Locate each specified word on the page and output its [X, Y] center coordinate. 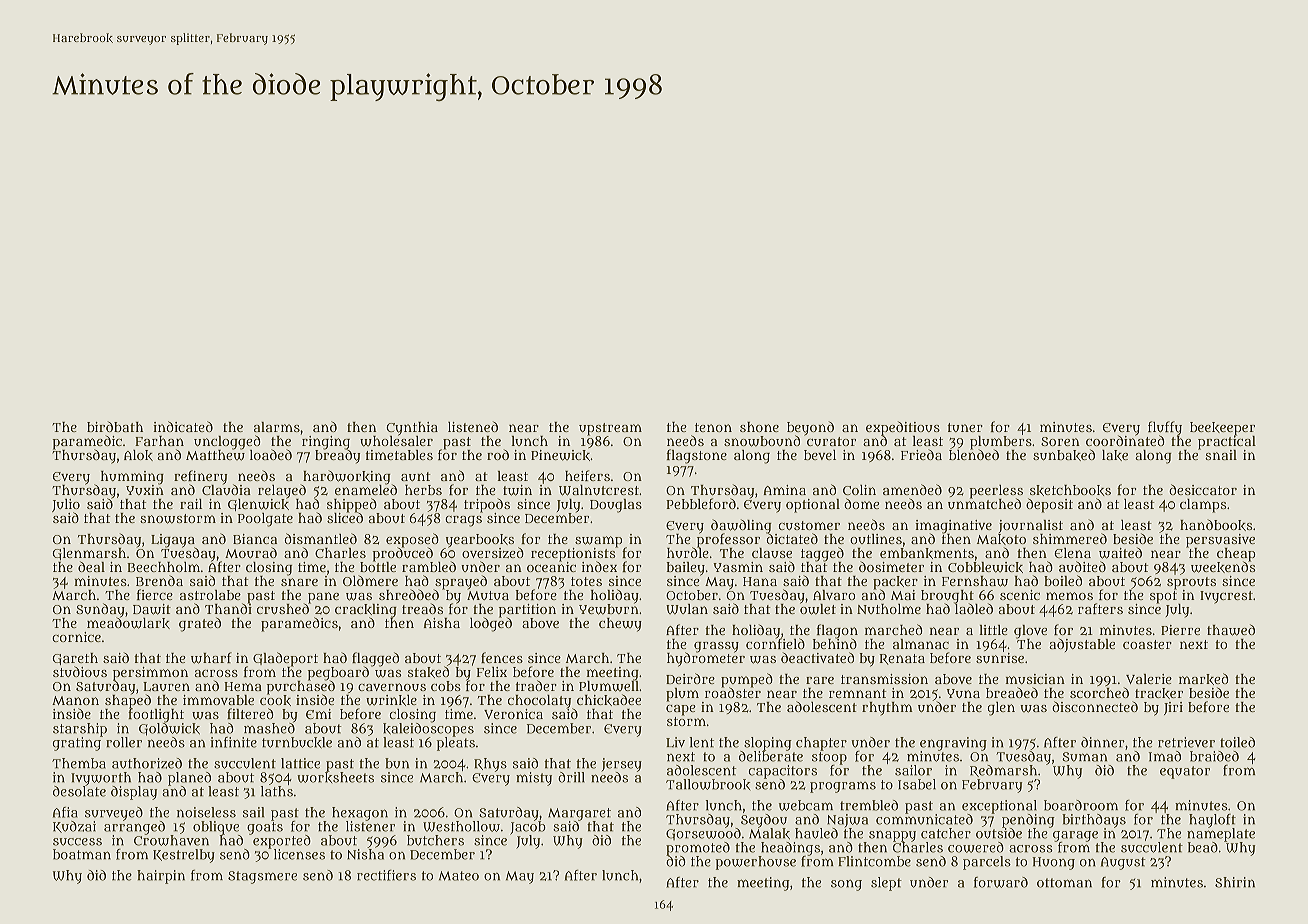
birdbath [115, 426]
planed [189, 778]
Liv [675, 742]
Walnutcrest [599, 490]
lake [1115, 455]
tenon [713, 427]
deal [91, 566]
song [846, 885]
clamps [1203, 506]
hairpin [161, 877]
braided [1214, 756]
